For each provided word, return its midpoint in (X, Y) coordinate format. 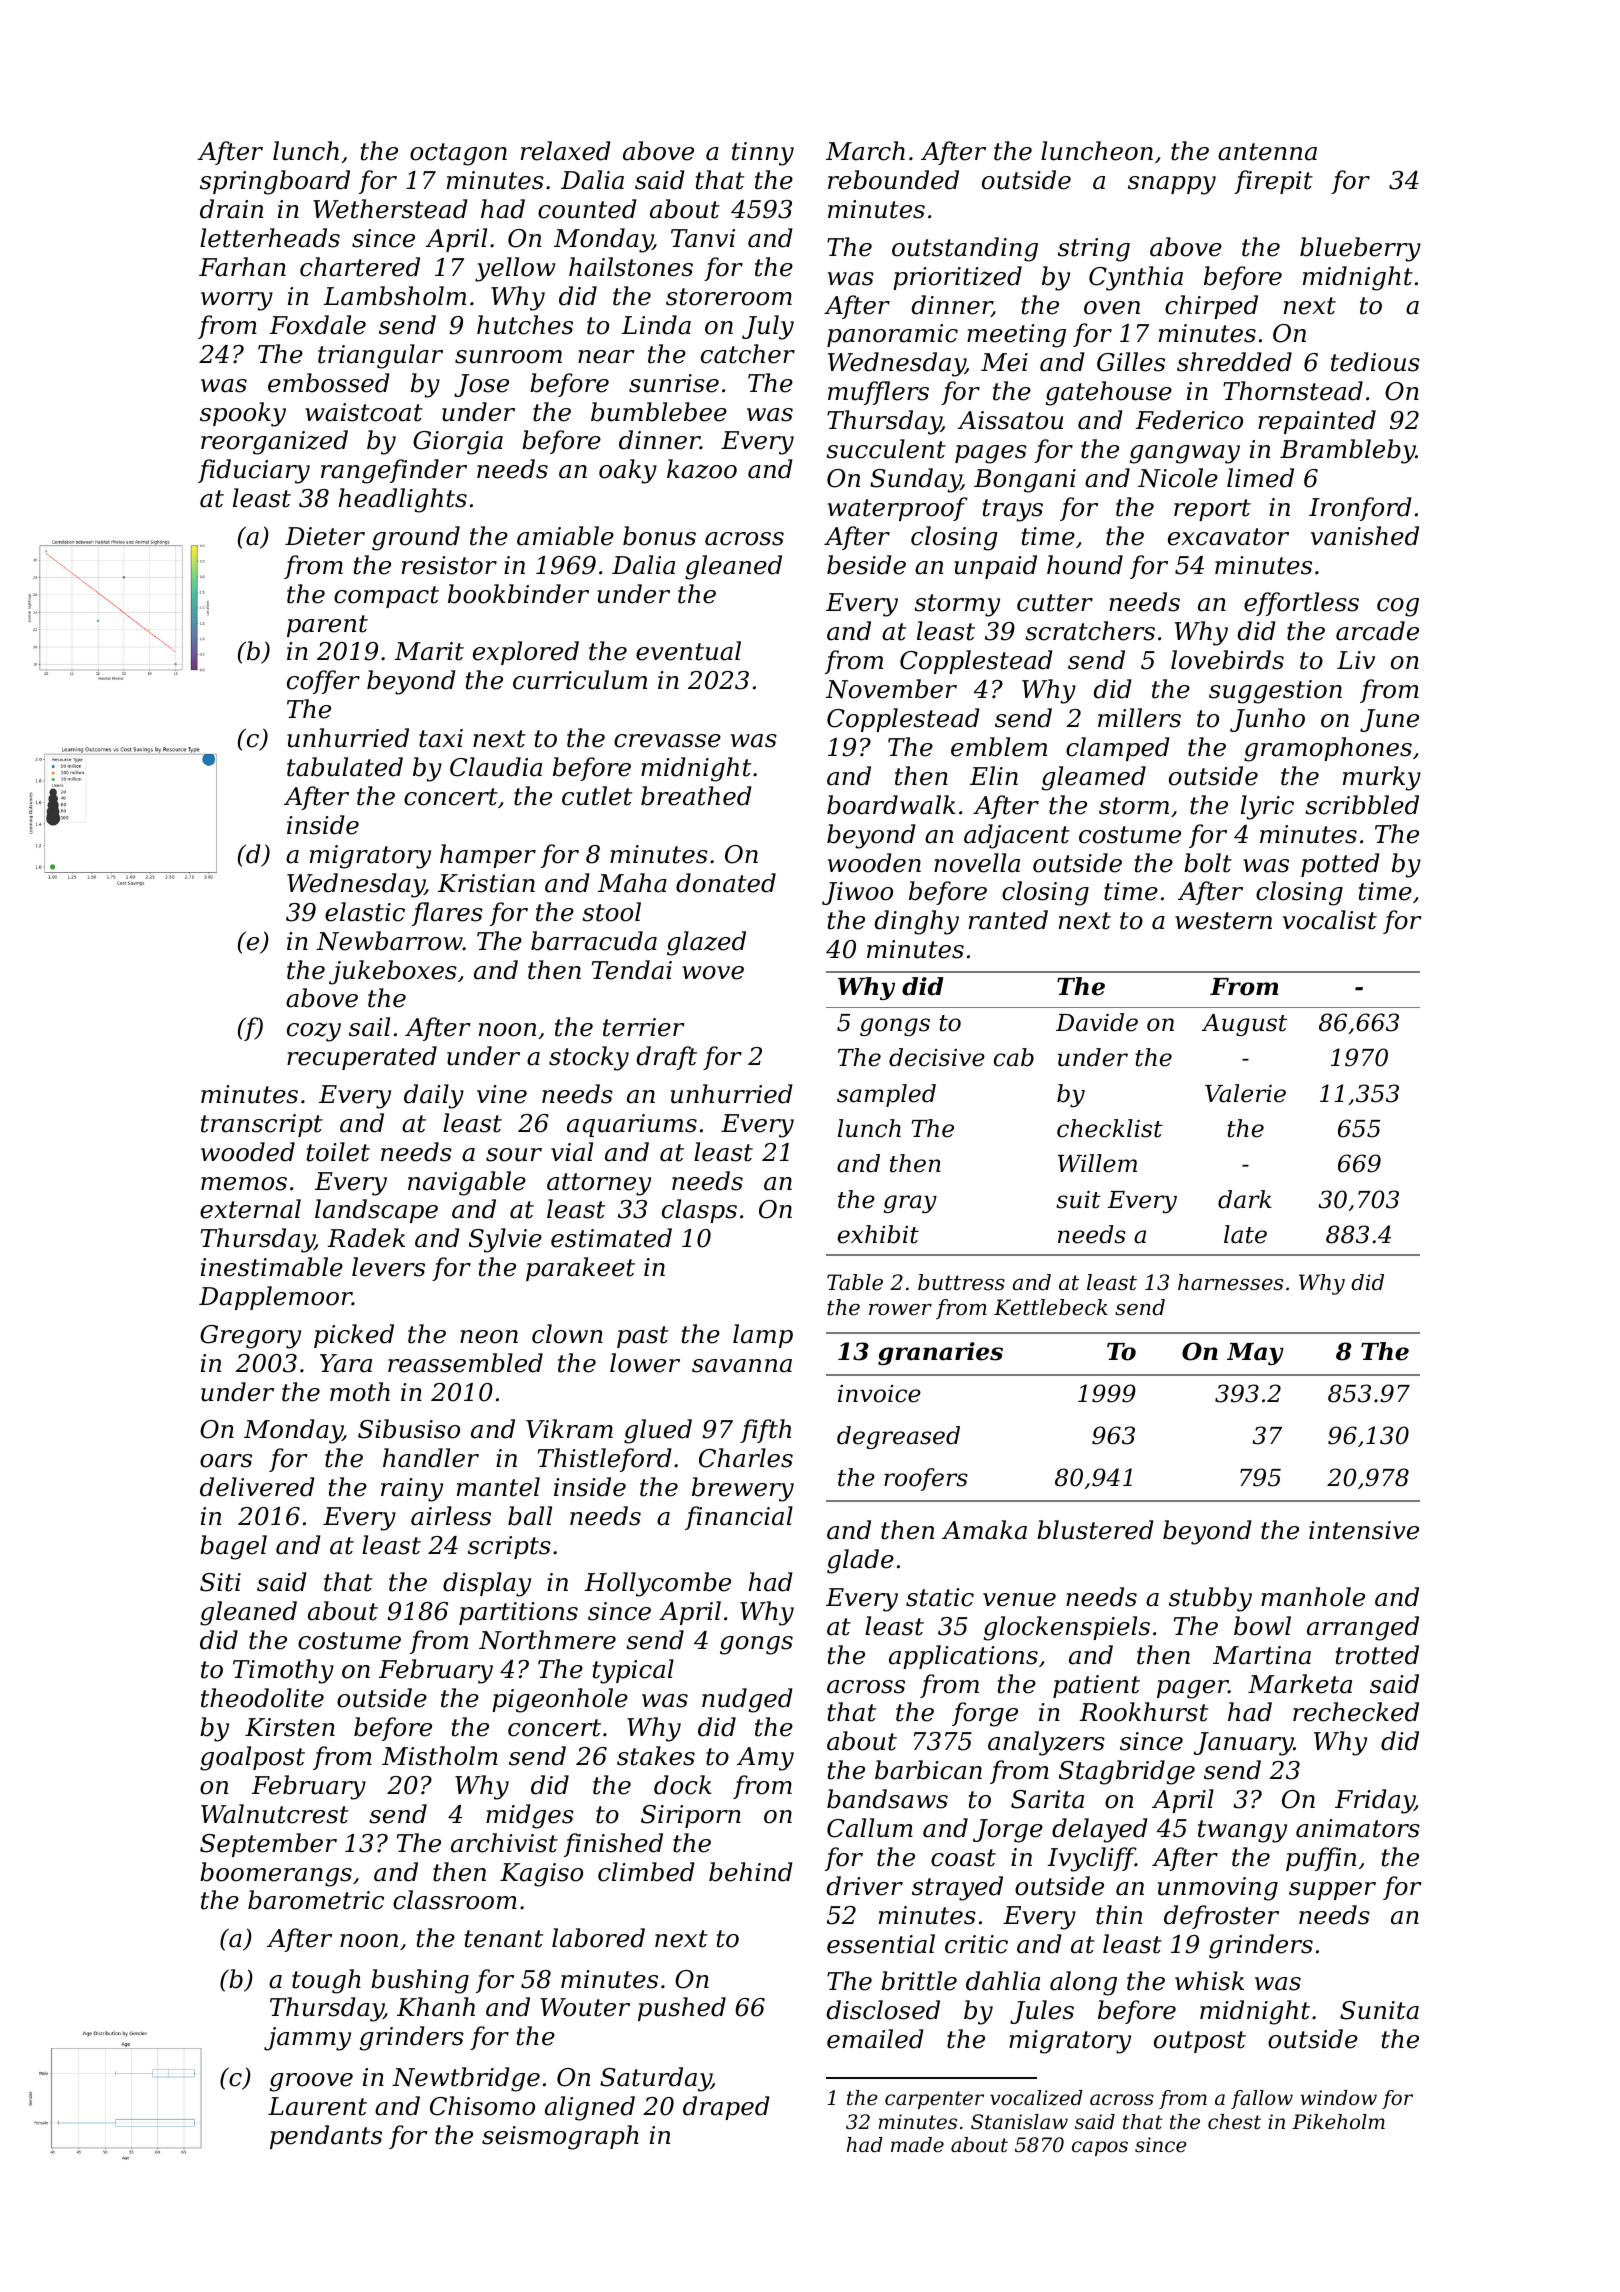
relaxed (565, 151)
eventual (688, 651)
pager (1193, 1689)
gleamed (1094, 778)
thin (1119, 1915)
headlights (403, 500)
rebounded (893, 180)
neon (489, 1337)
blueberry (1360, 249)
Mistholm (440, 1756)
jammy (307, 2039)
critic (976, 1944)
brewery (743, 1489)
